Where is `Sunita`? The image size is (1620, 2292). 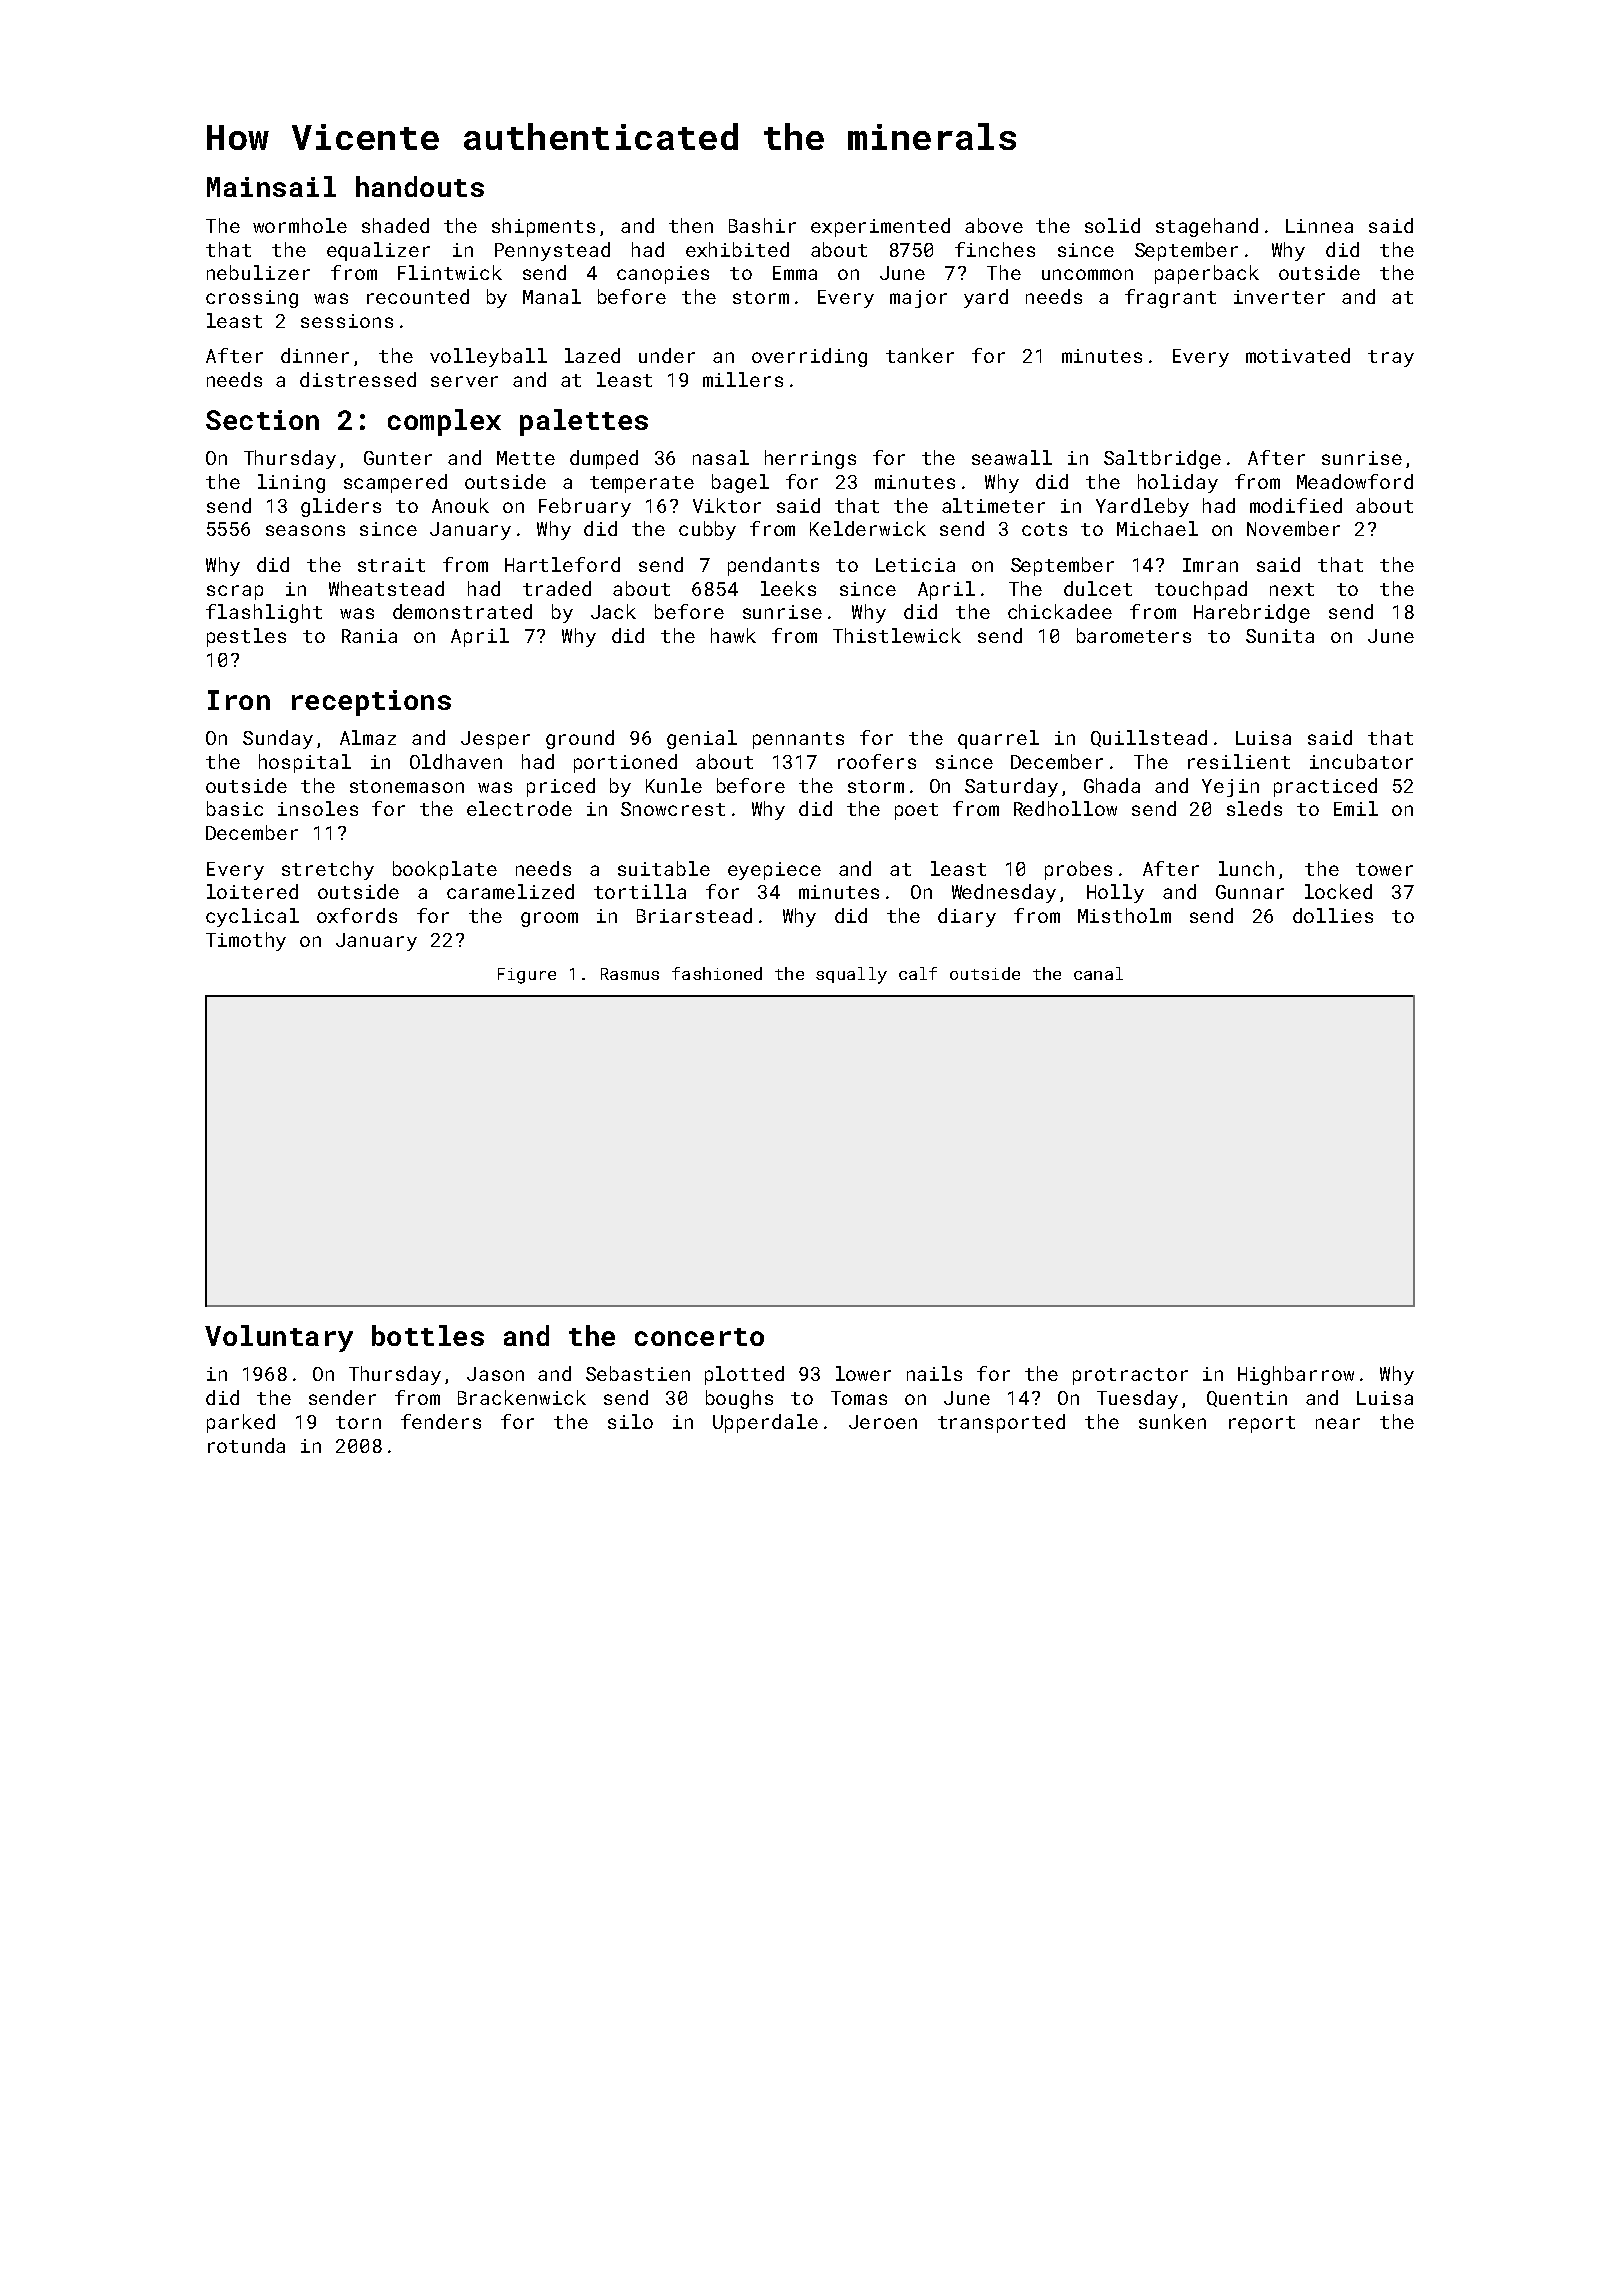 Sunita is located at coordinates (1280, 636).
